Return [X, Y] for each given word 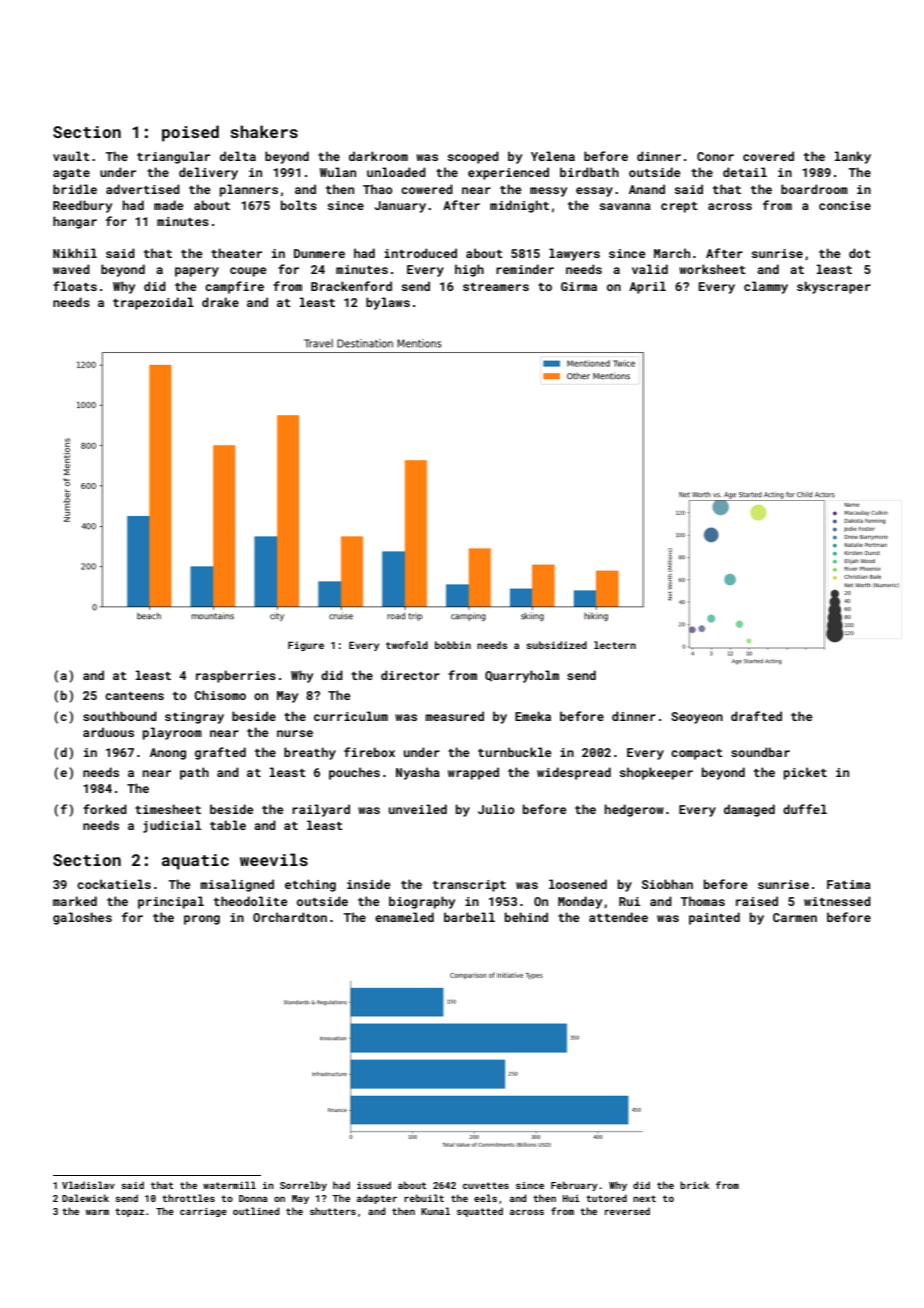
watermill [229, 1185]
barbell [469, 917]
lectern [615, 645]
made [169, 205]
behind [526, 917]
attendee [618, 917]
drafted [756, 716]
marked [75, 901]
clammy [766, 287]
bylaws [388, 303]
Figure [306, 646]
